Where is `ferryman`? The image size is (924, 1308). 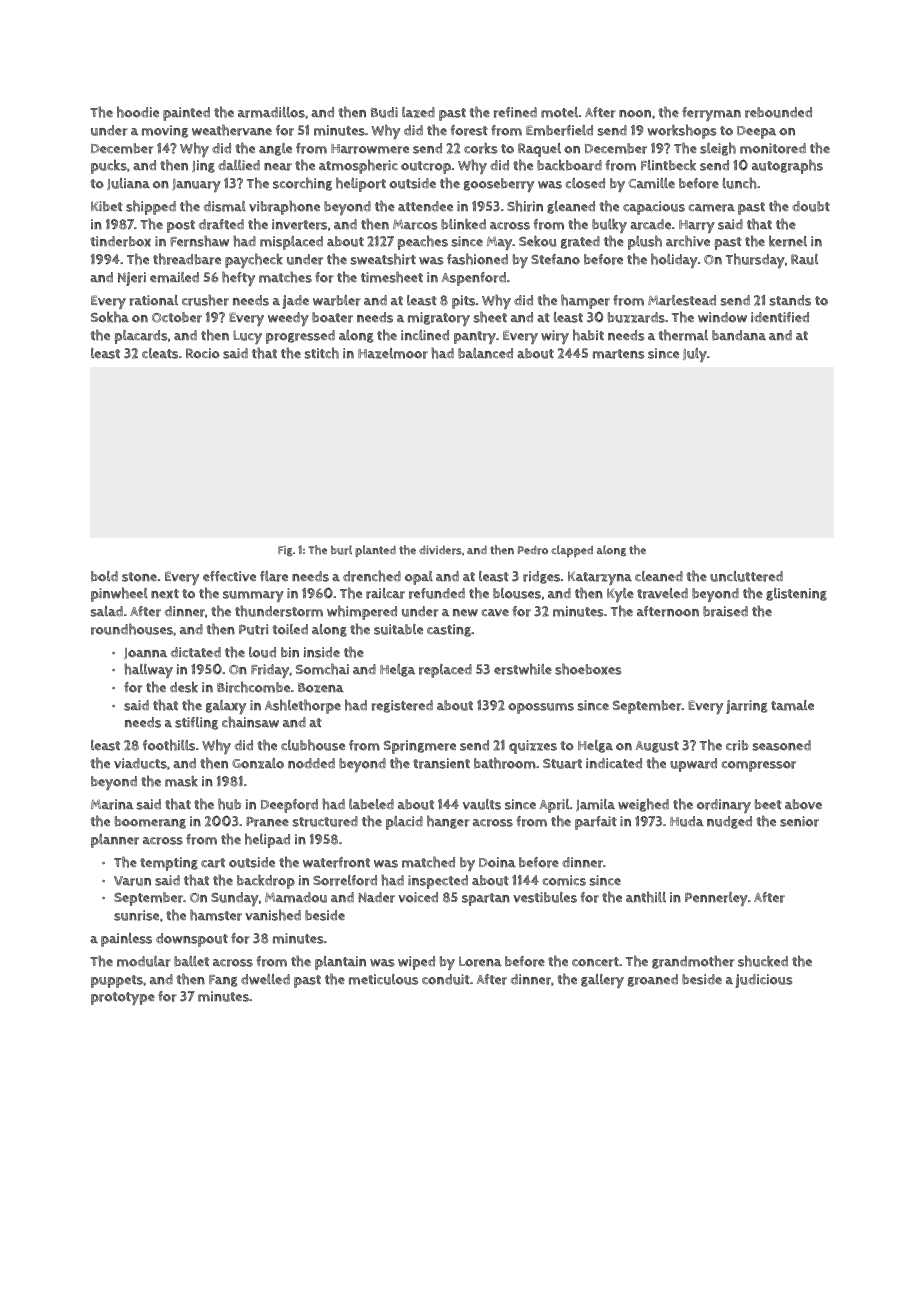 ferryman is located at coordinates (711, 114).
